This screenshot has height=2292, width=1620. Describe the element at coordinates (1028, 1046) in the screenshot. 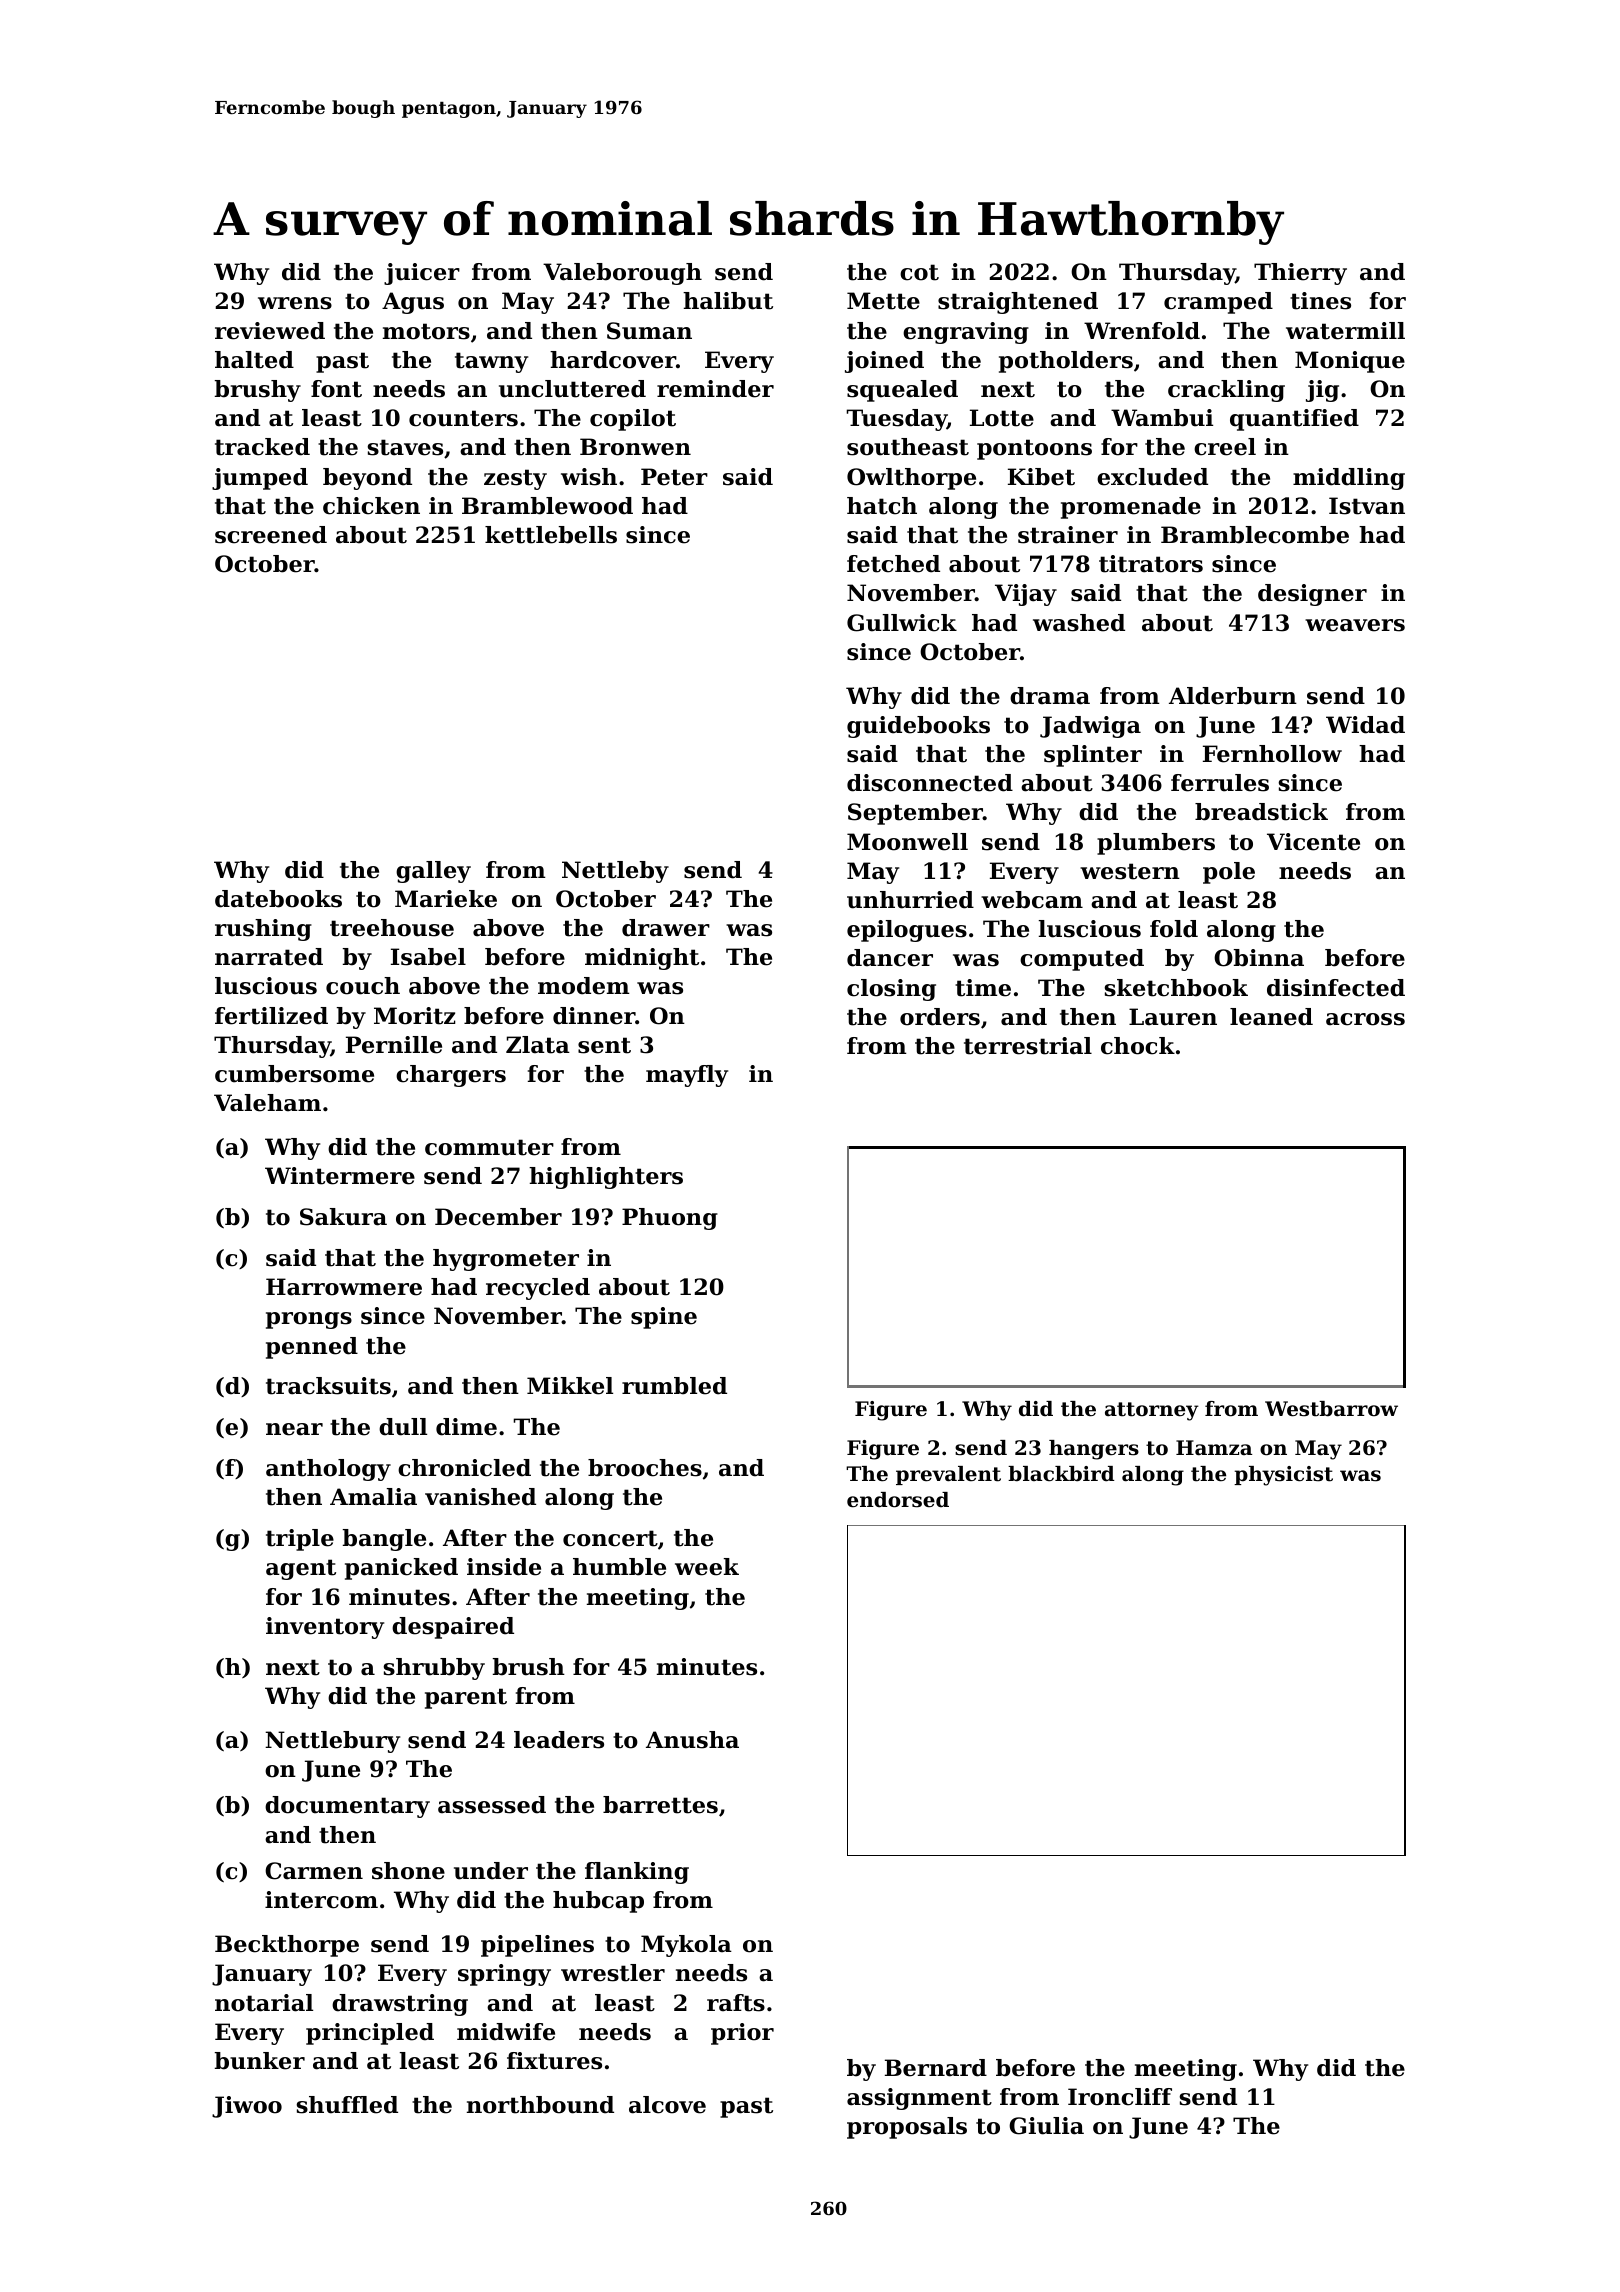

I see `terrestrial` at that location.
